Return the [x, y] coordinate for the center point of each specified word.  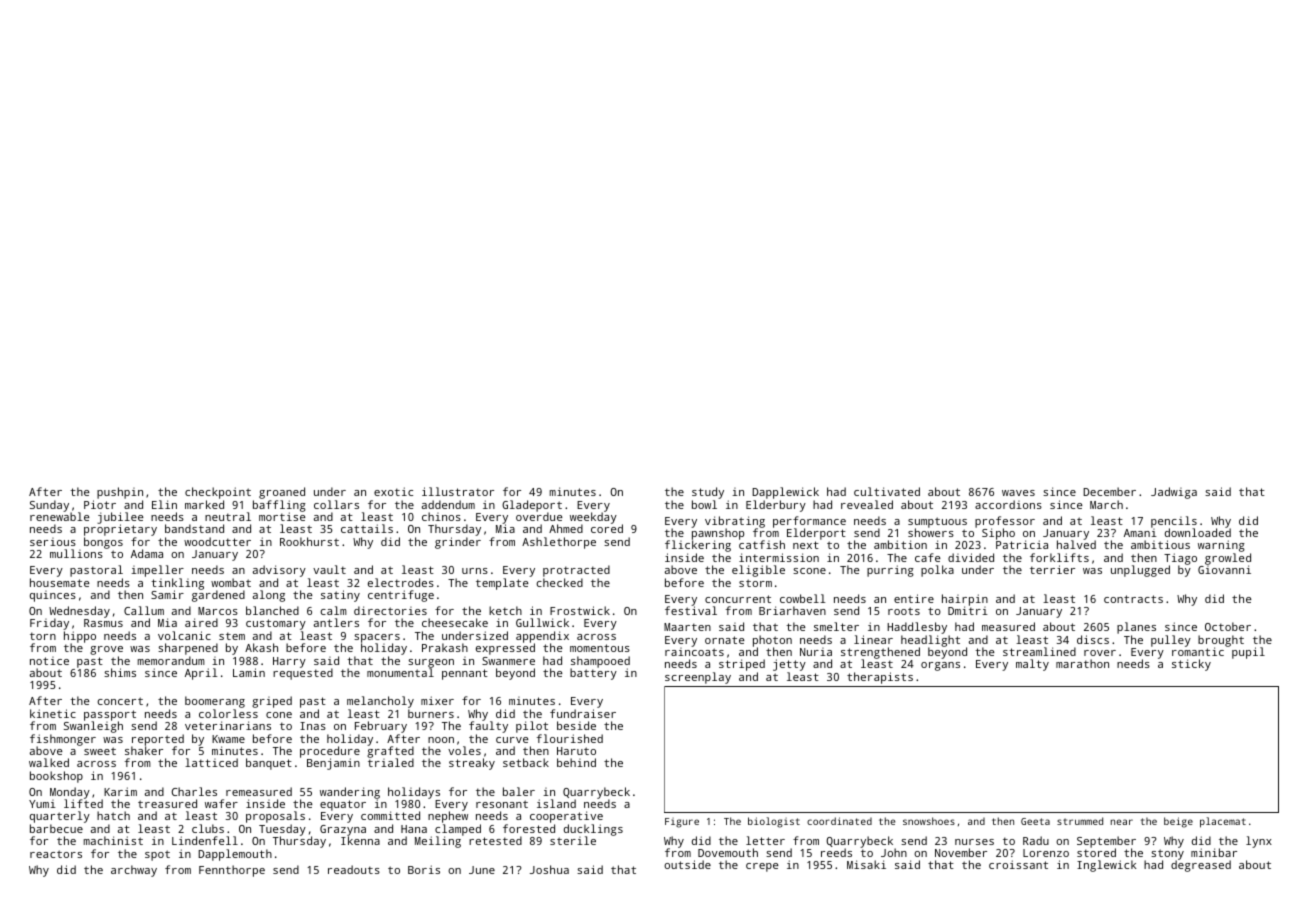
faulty [488, 727]
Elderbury [776, 506]
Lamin [249, 672]
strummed [1080, 821]
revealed [867, 504]
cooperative [566, 817]
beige [1178, 822]
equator [343, 805]
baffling [279, 506]
